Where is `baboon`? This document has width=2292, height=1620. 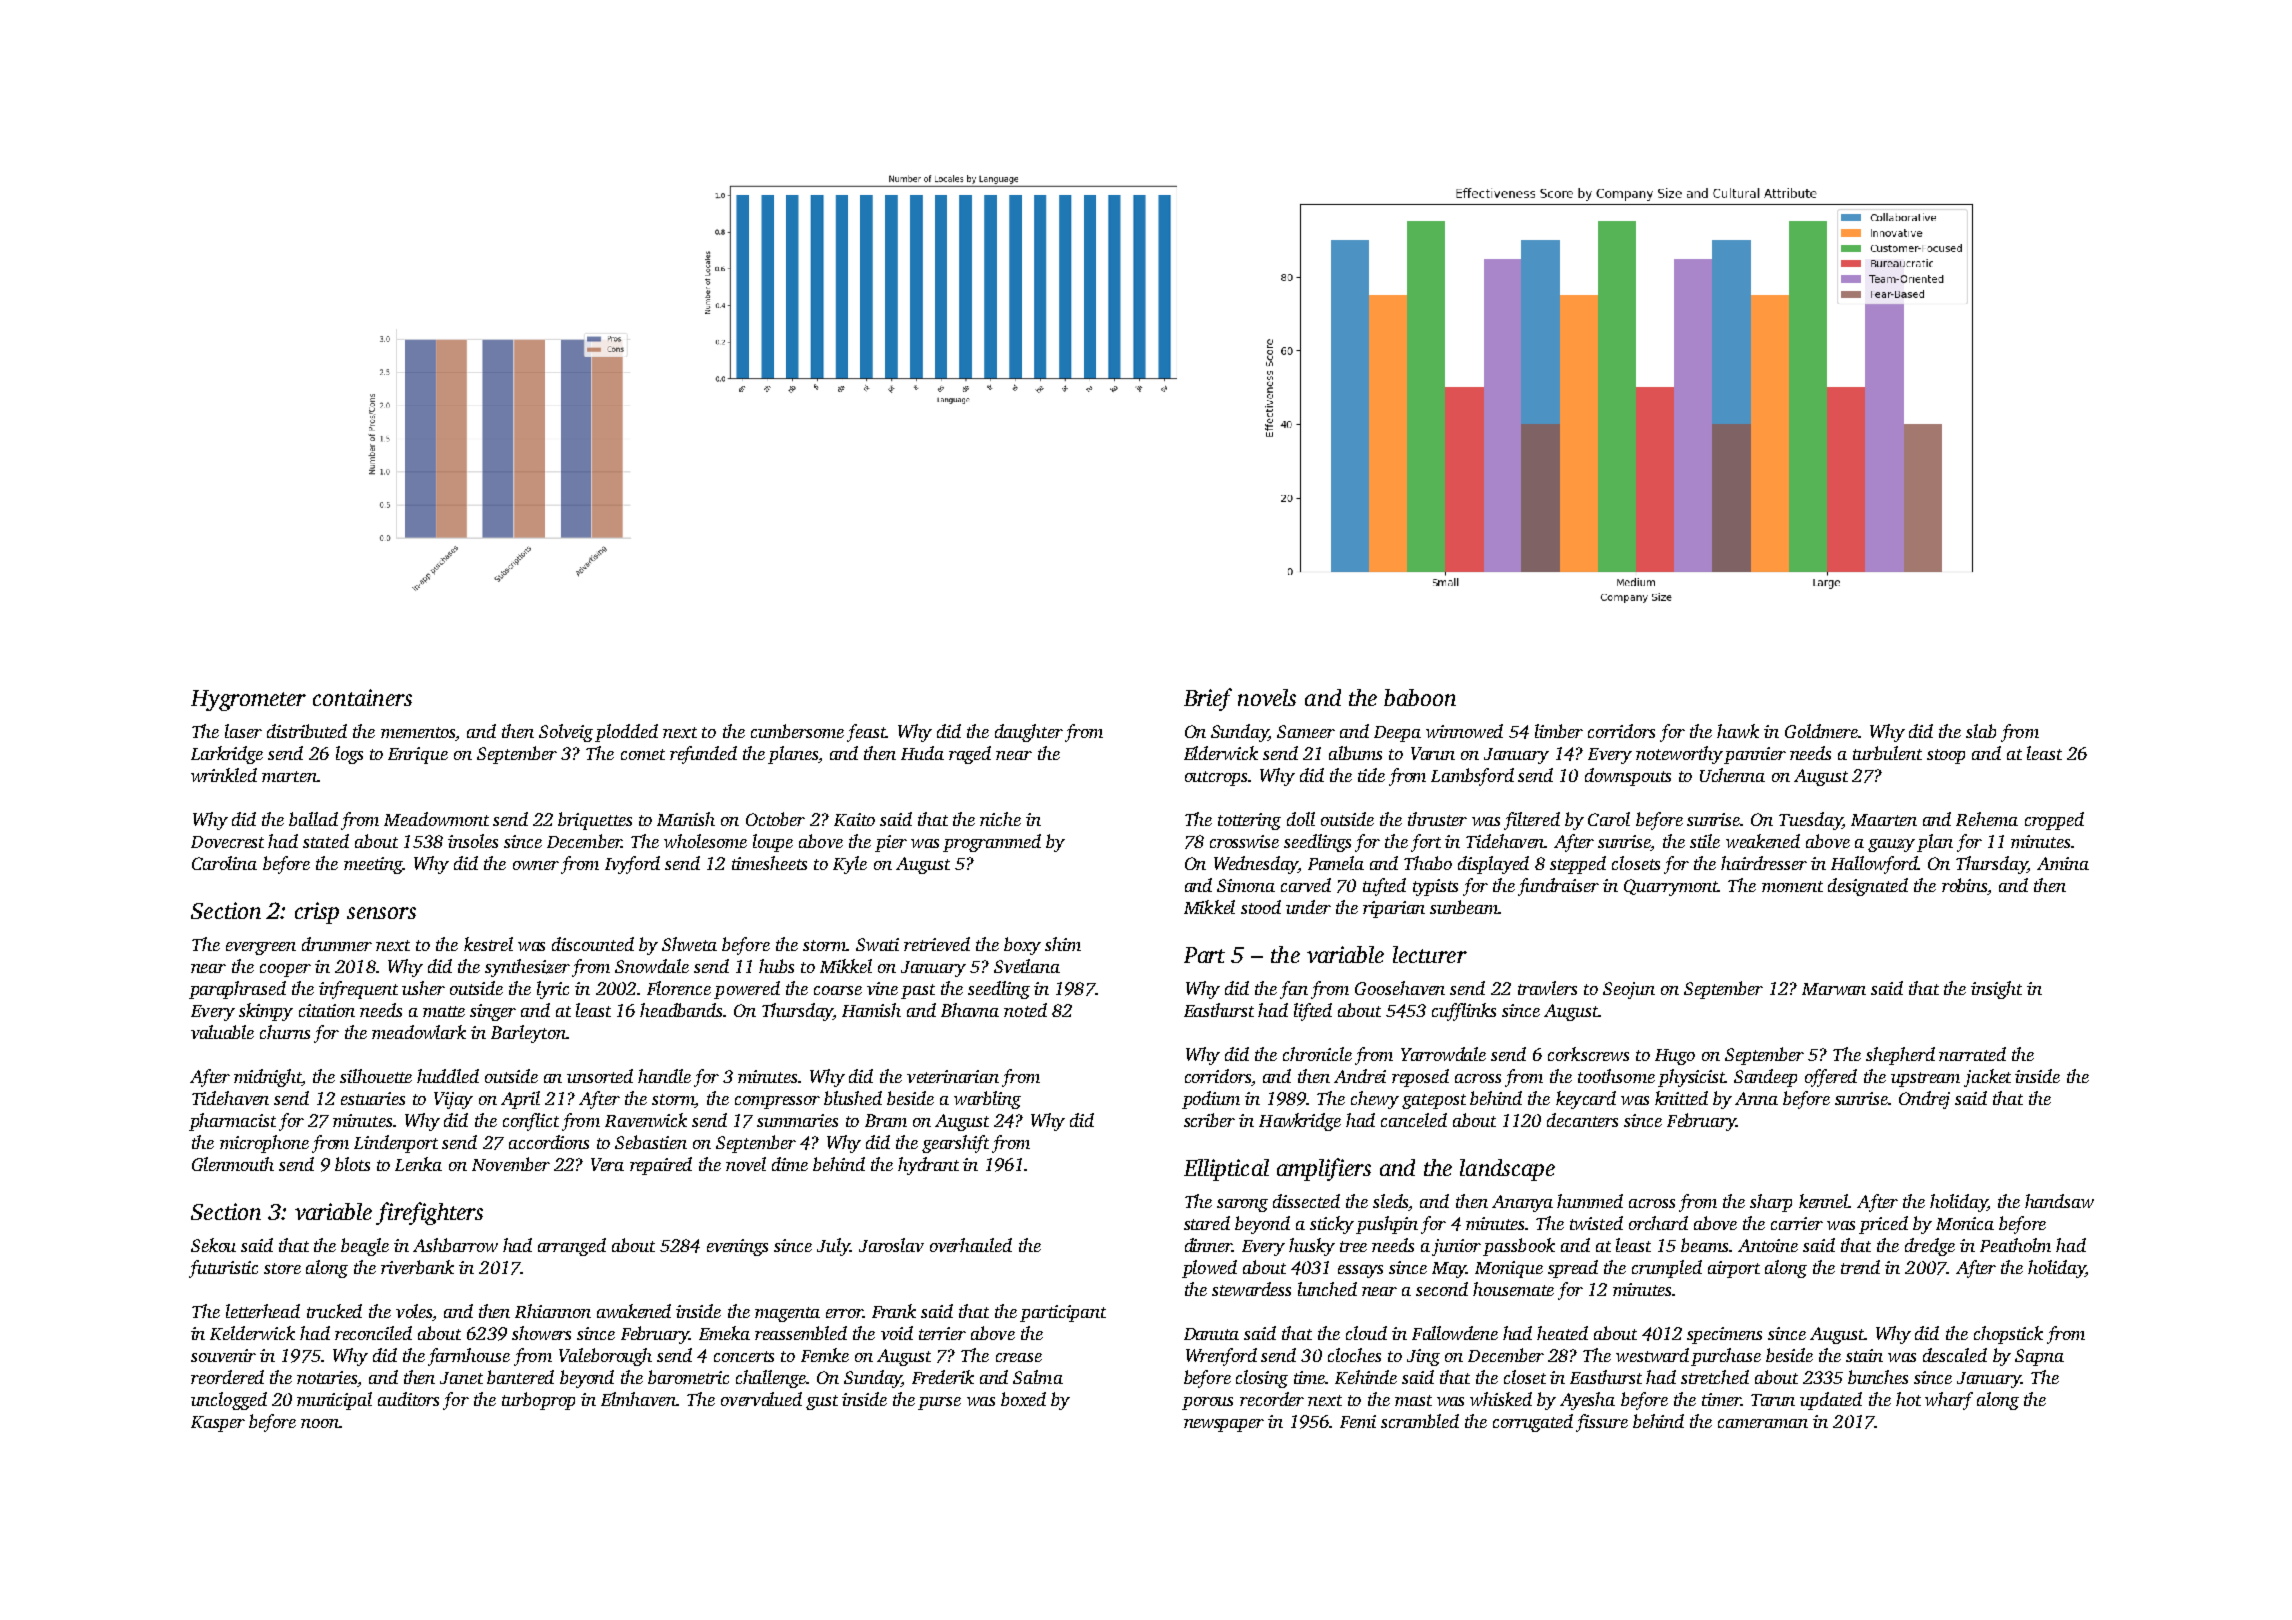
baboon is located at coordinates (1420, 697).
